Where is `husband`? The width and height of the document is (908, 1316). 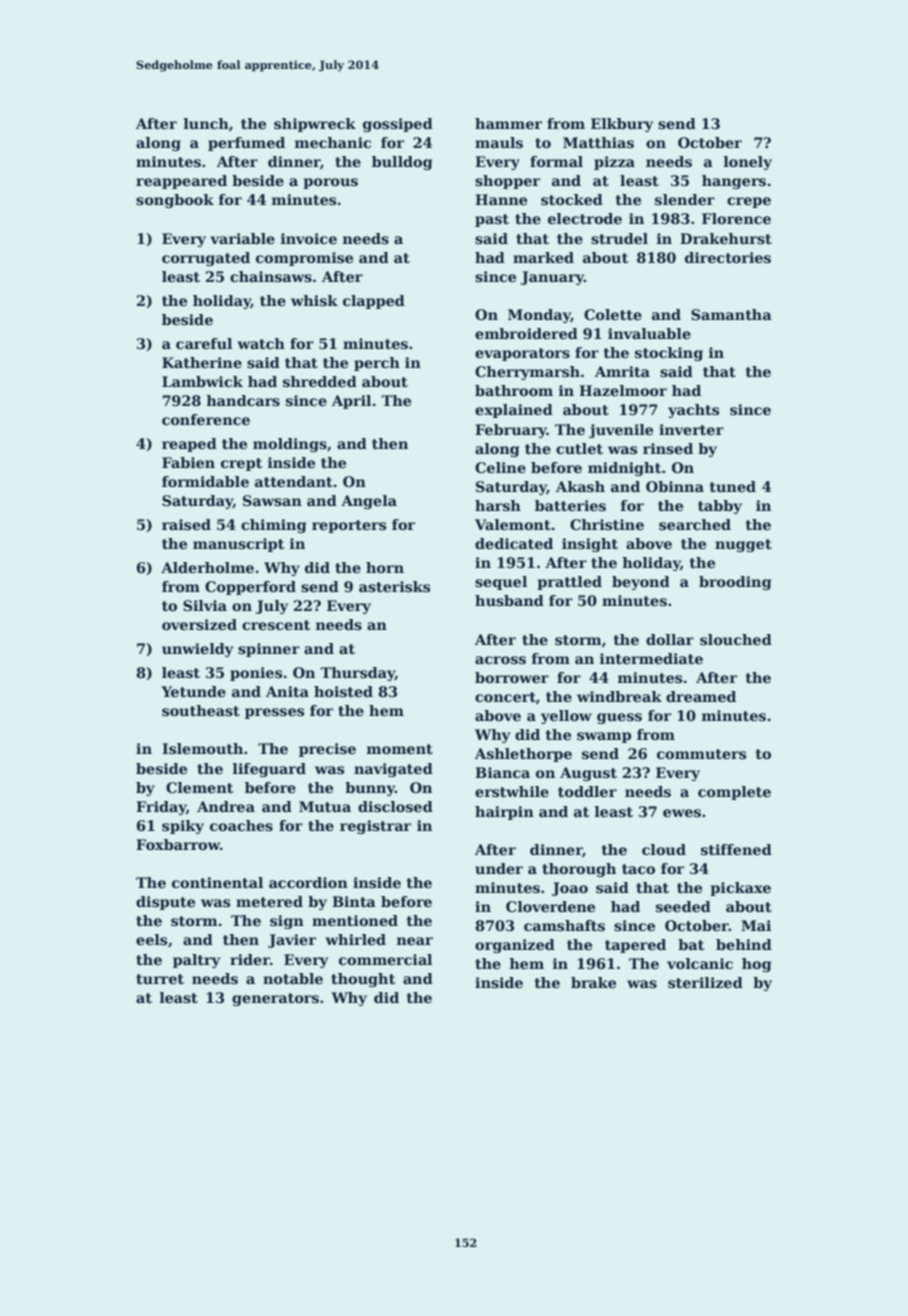
husband is located at coordinates (509, 600).
